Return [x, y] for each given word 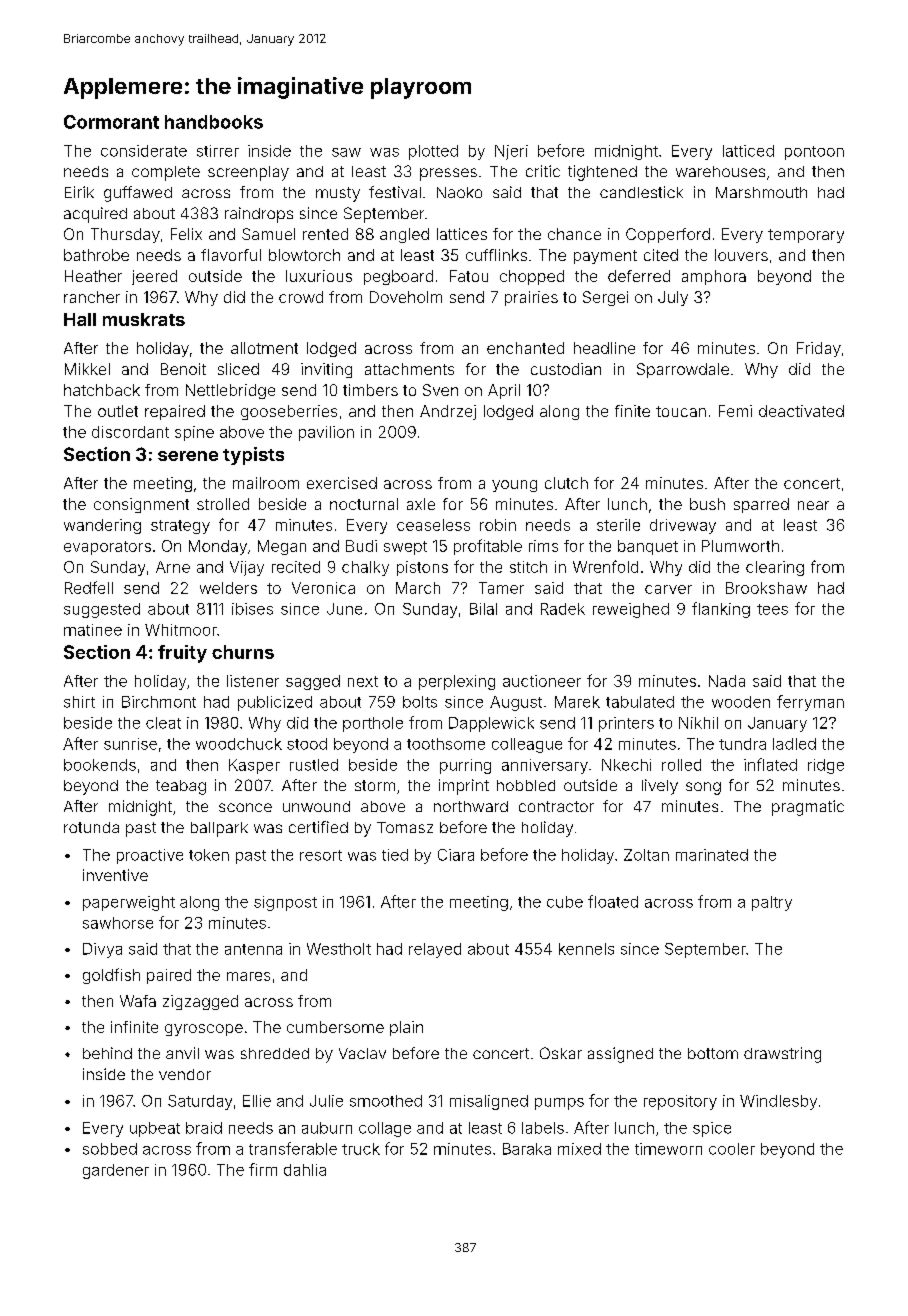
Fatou [469, 276]
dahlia [305, 1170]
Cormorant [111, 122]
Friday [819, 349]
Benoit [183, 369]
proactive [150, 856]
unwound [316, 806]
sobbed [110, 1149]
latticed [748, 151]
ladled [794, 744]
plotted [433, 152]
